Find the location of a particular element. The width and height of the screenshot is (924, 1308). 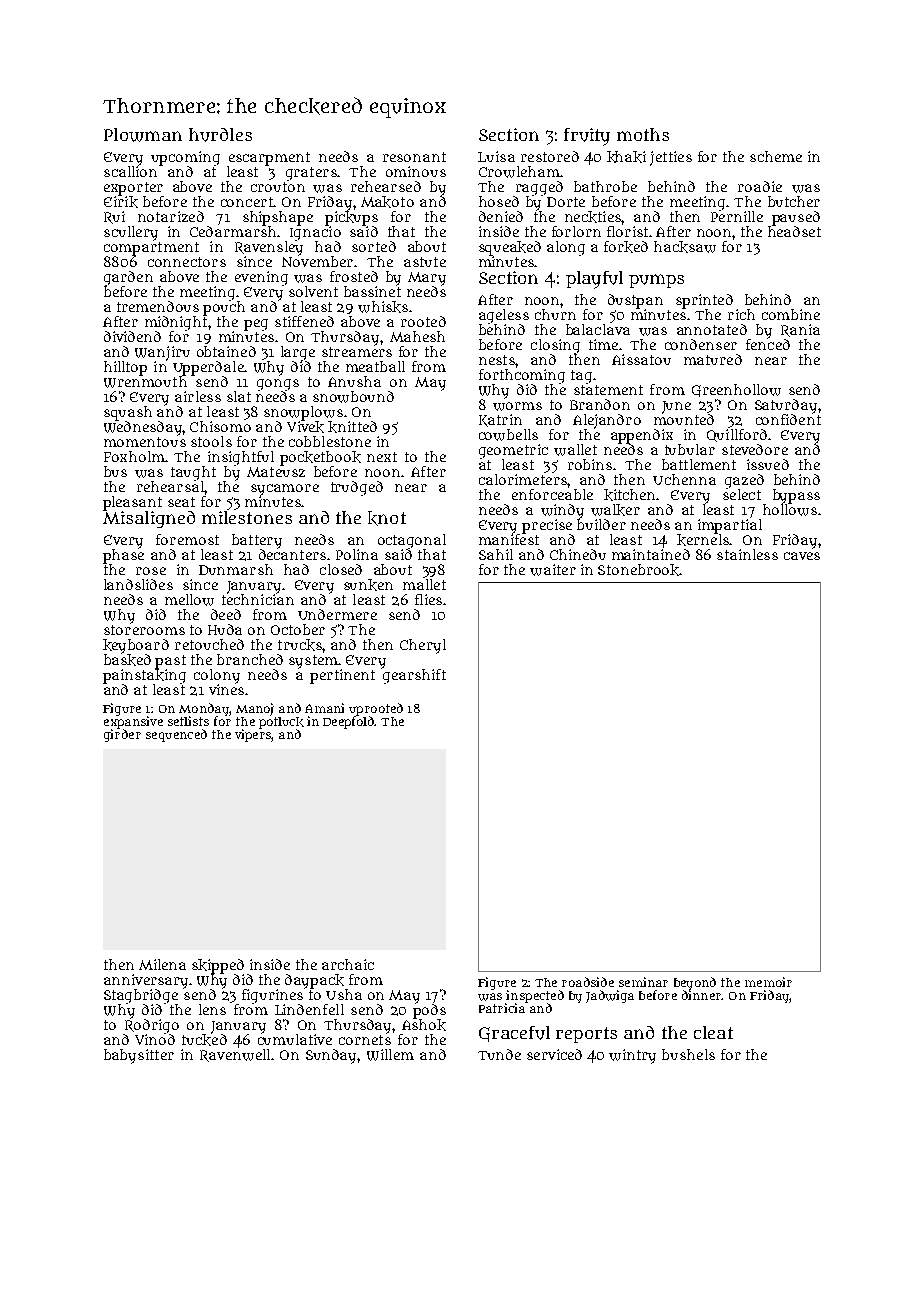

potluck is located at coordinates (281, 723).
